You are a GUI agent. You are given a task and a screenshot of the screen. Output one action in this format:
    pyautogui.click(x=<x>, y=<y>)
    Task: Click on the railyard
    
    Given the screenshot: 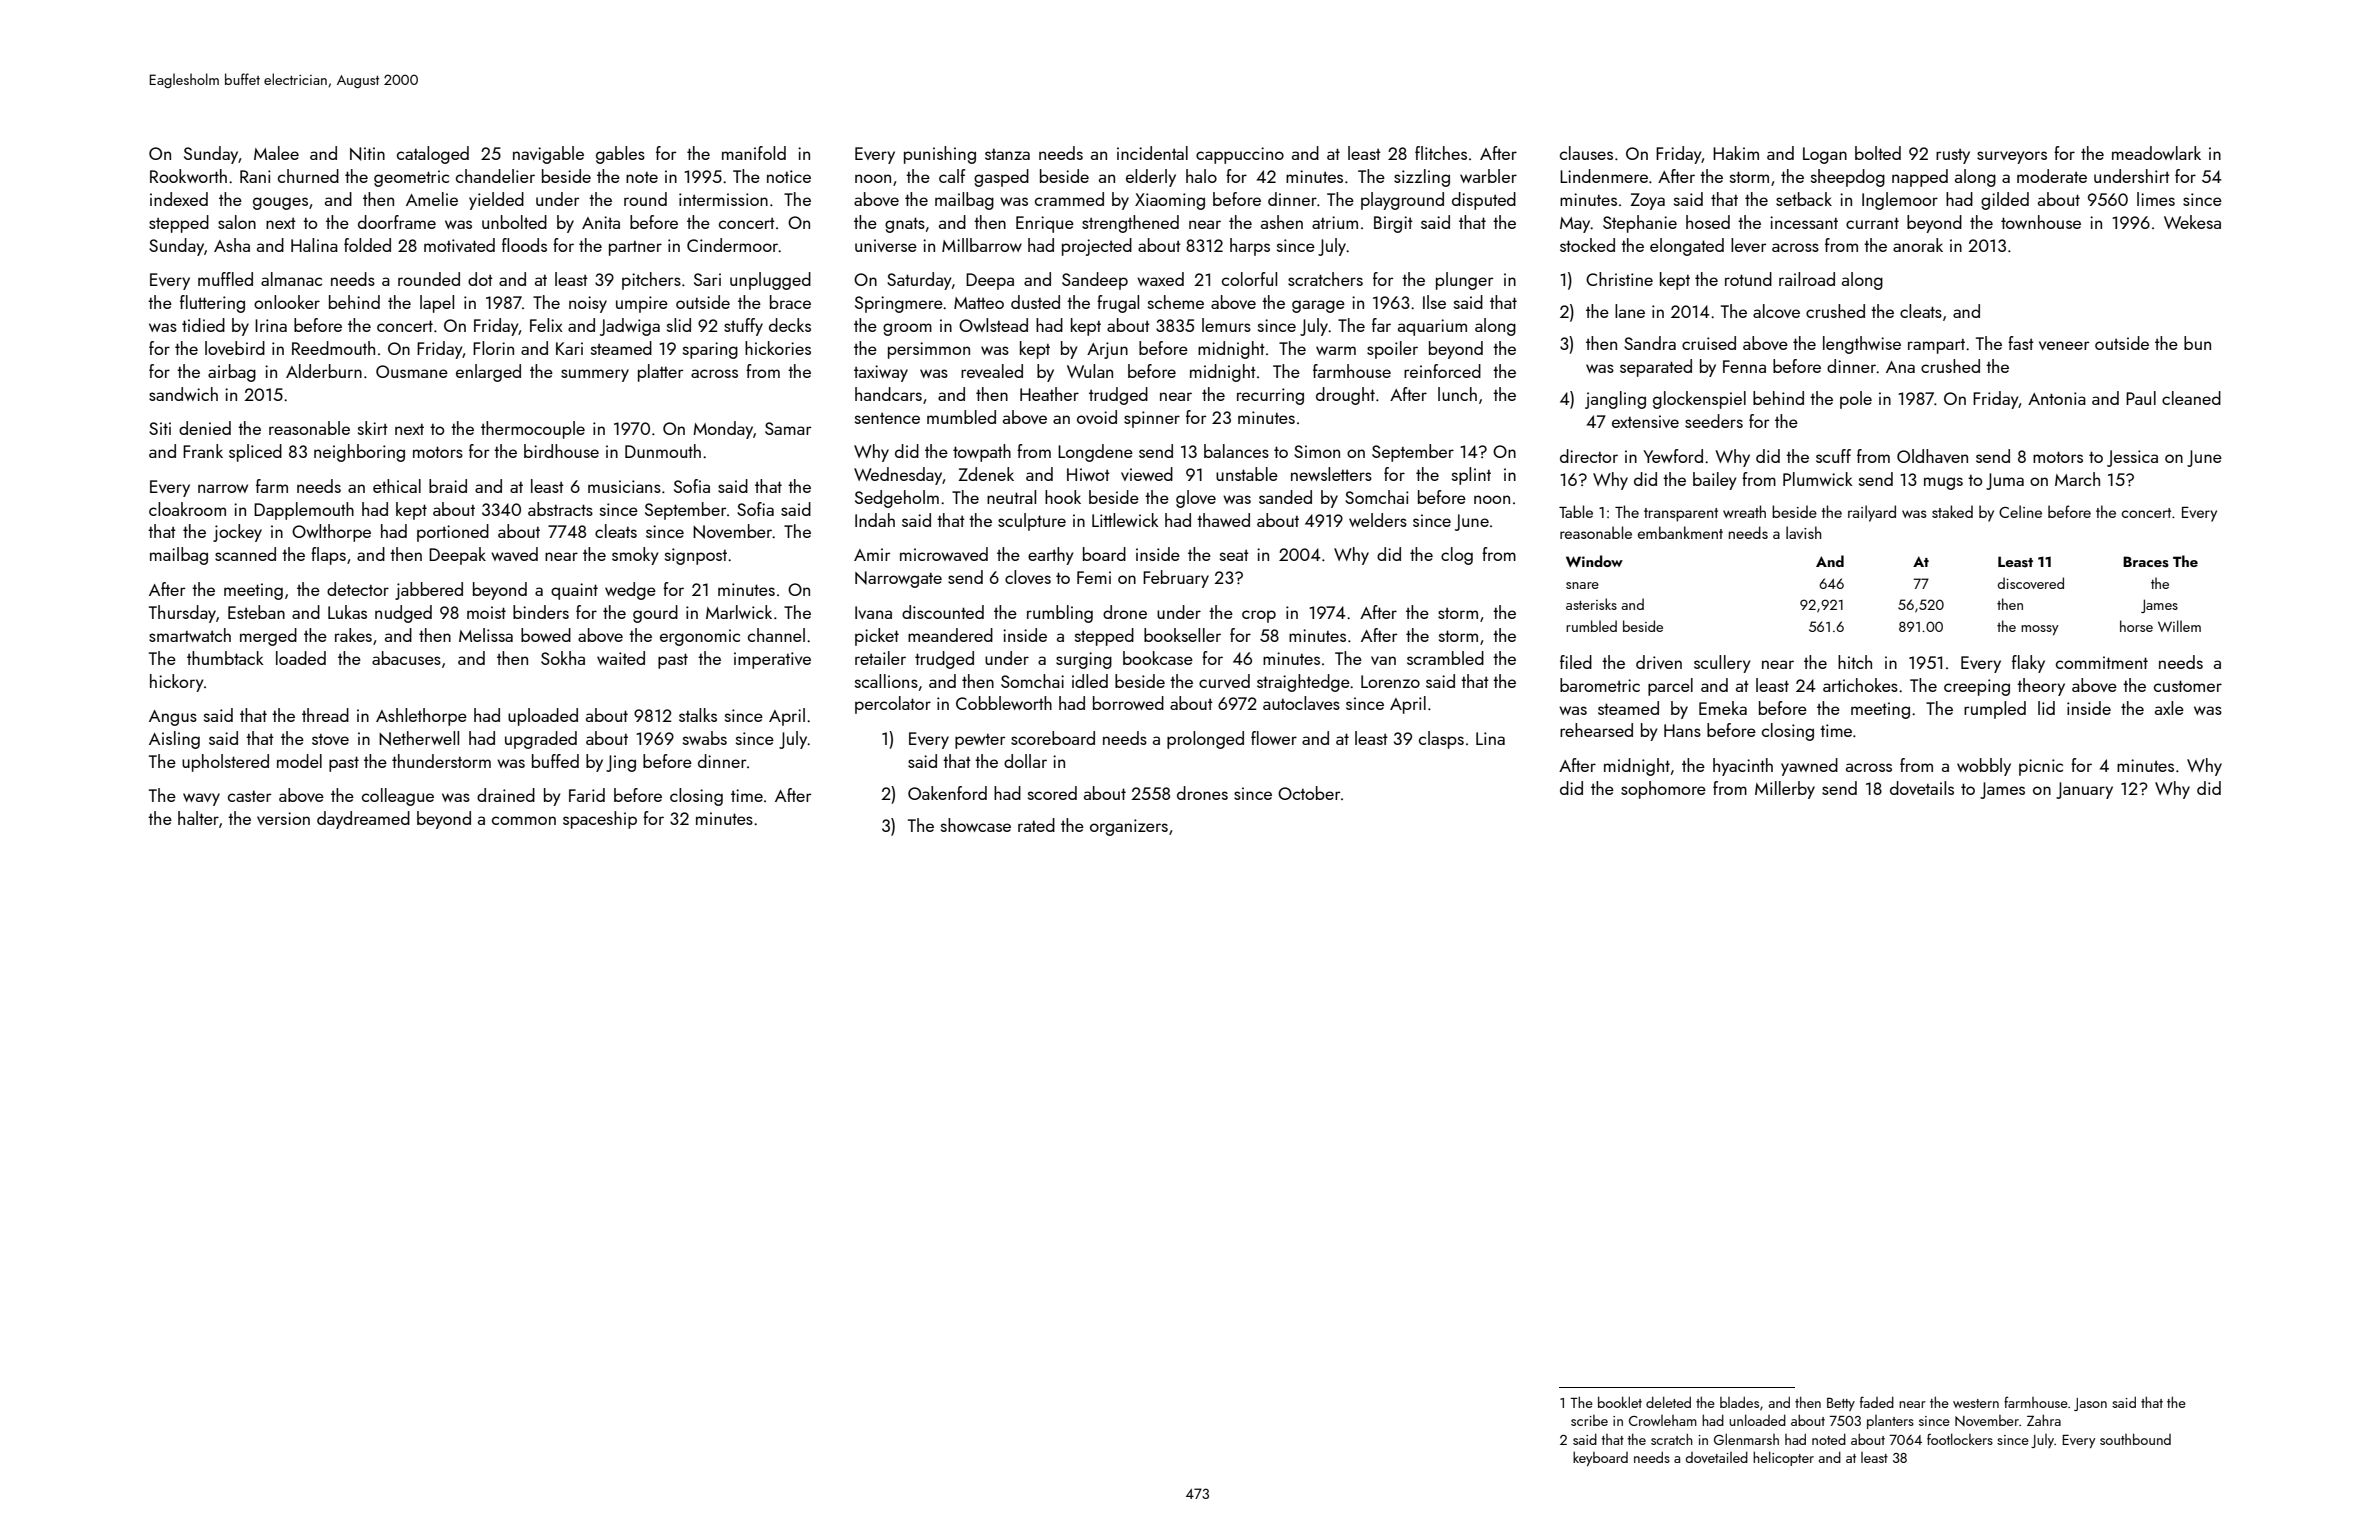 What is the action you would take?
    pyautogui.click(x=1872, y=513)
